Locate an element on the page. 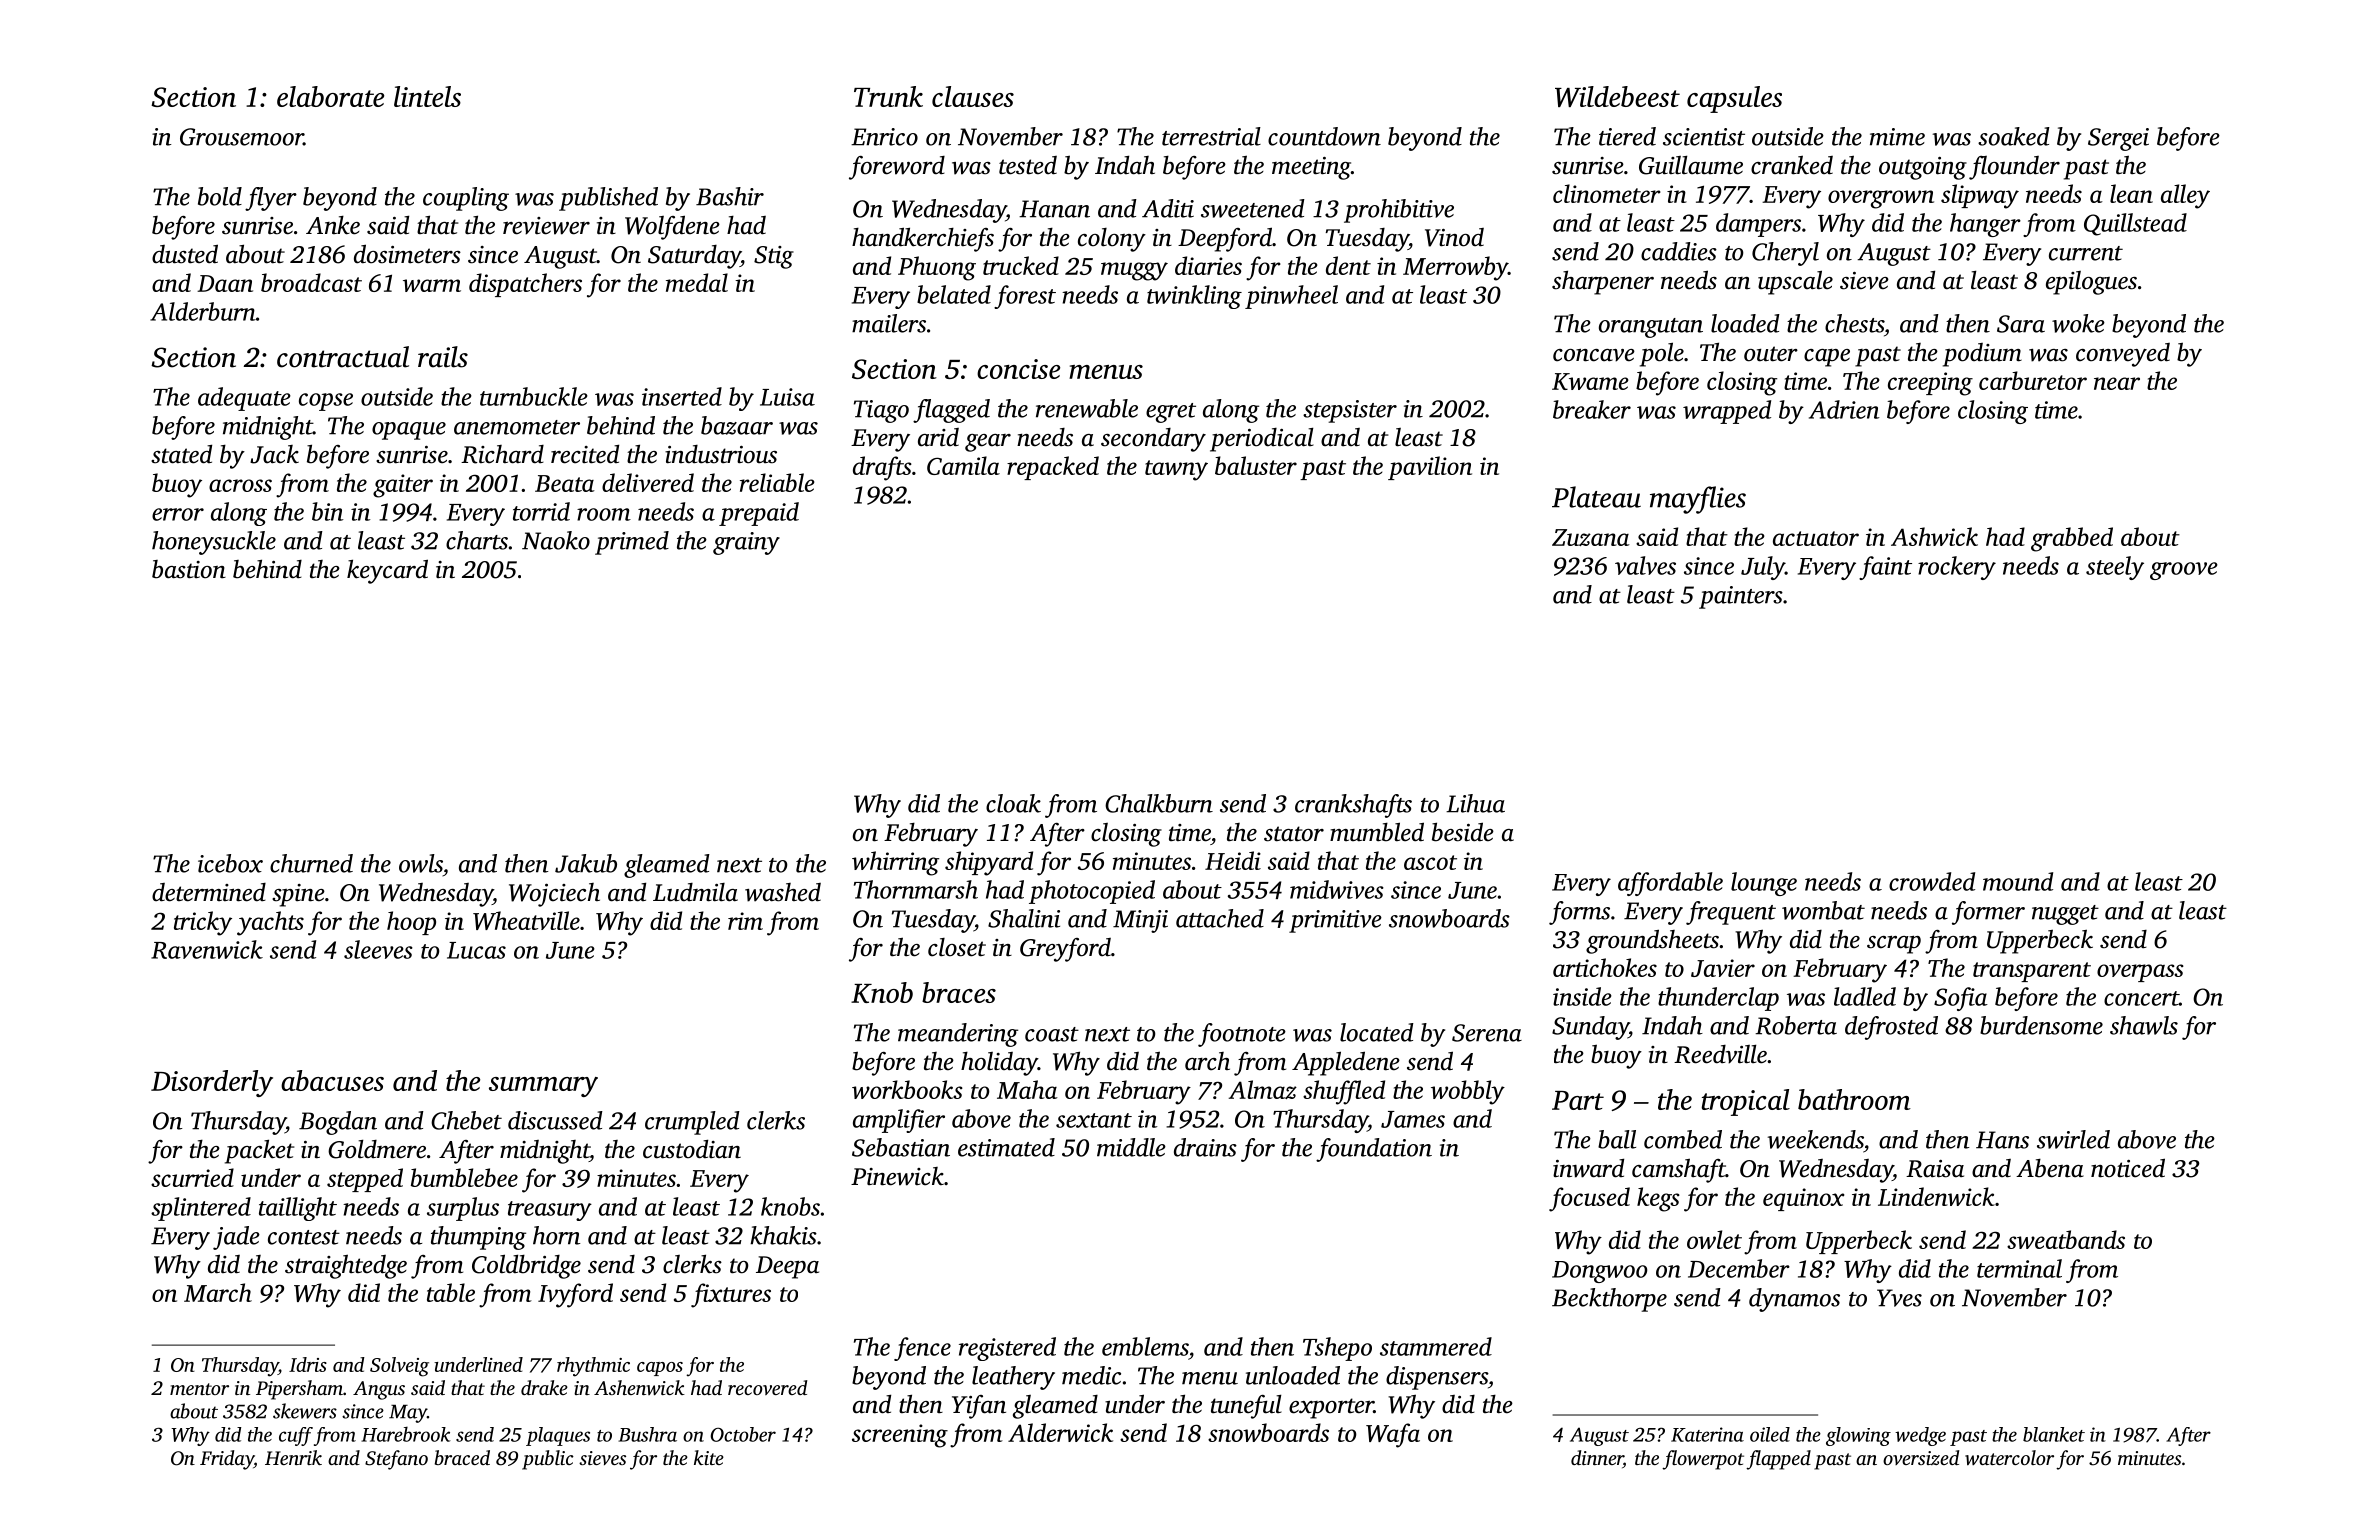 The height and width of the image is (1540, 2380). repacked is located at coordinates (1053, 468).
